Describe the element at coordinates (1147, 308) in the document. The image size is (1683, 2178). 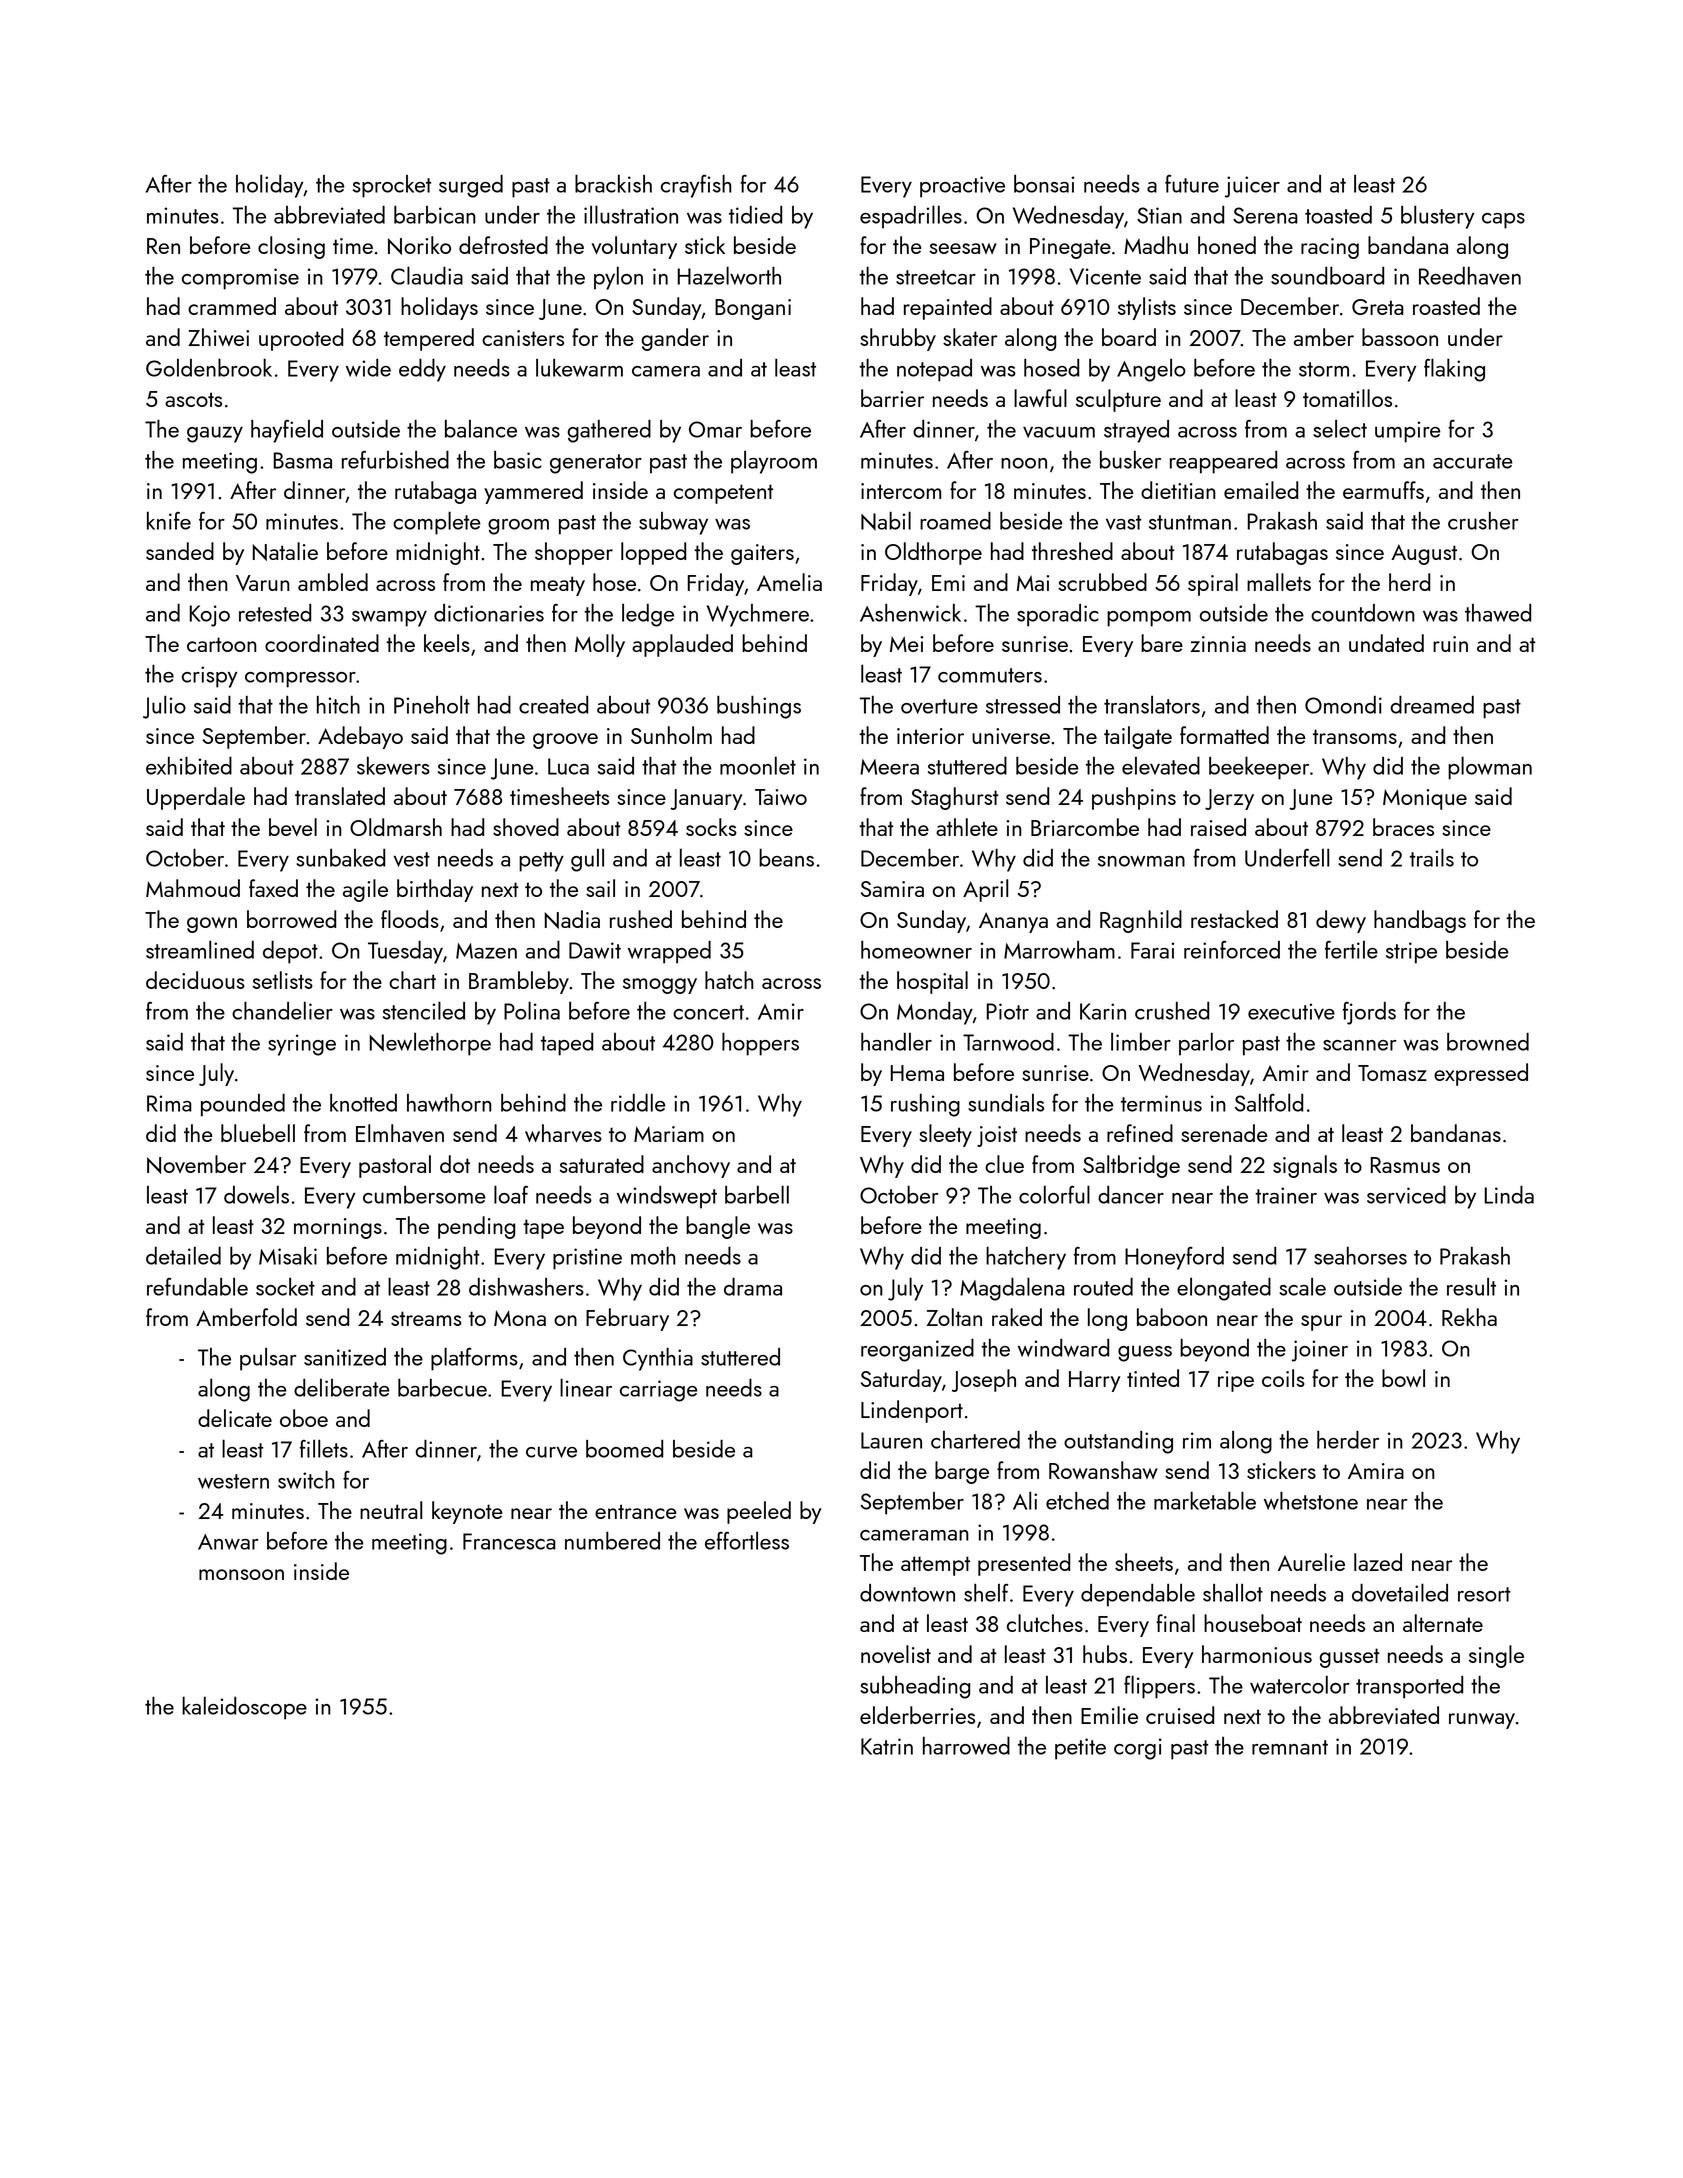
I see `stylists` at that location.
